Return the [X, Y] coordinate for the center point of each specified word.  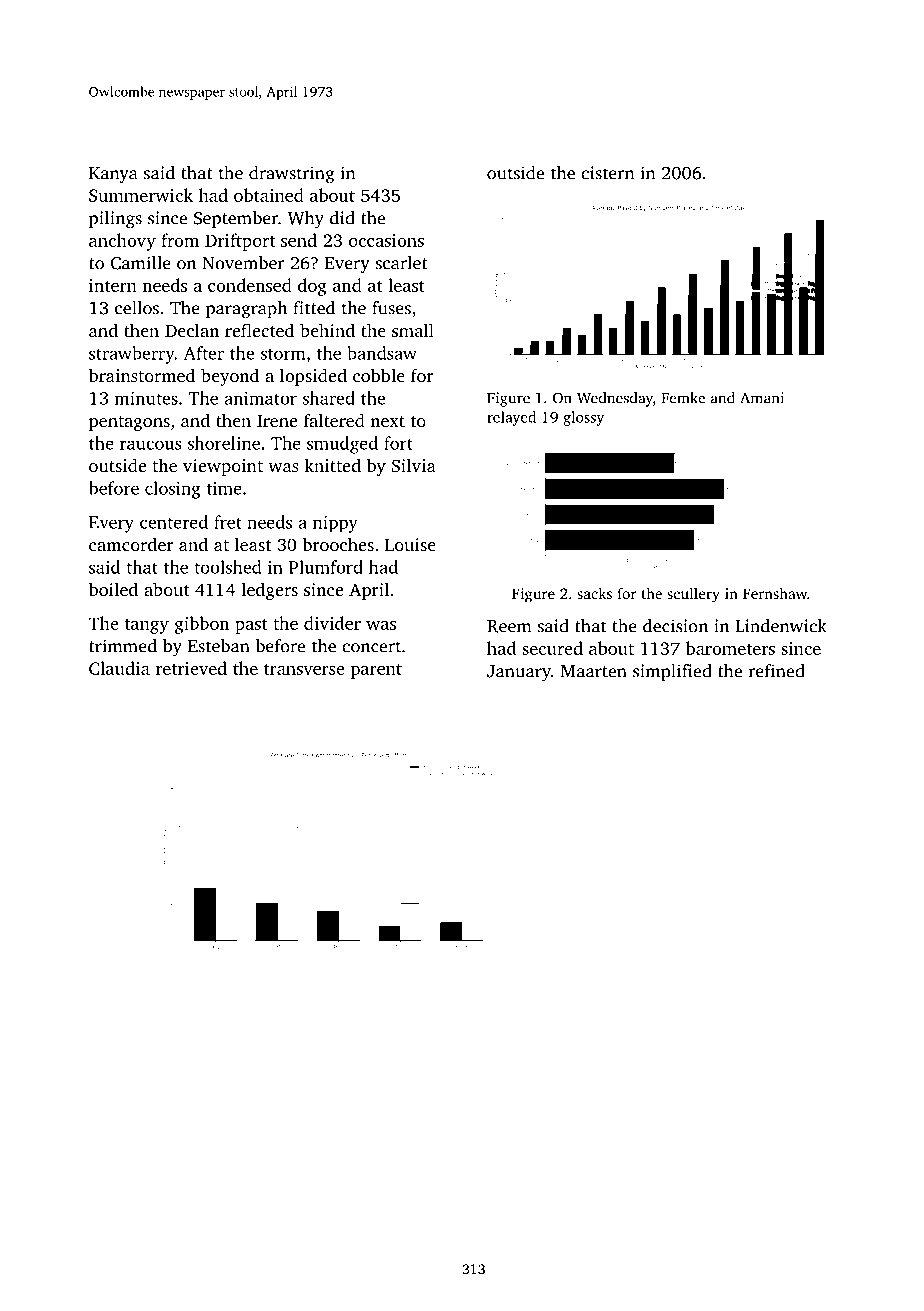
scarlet [402, 263]
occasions [386, 240]
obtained [269, 195]
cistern [607, 173]
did [342, 218]
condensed [250, 285]
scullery [693, 595]
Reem [509, 626]
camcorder [131, 544]
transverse [304, 669]
